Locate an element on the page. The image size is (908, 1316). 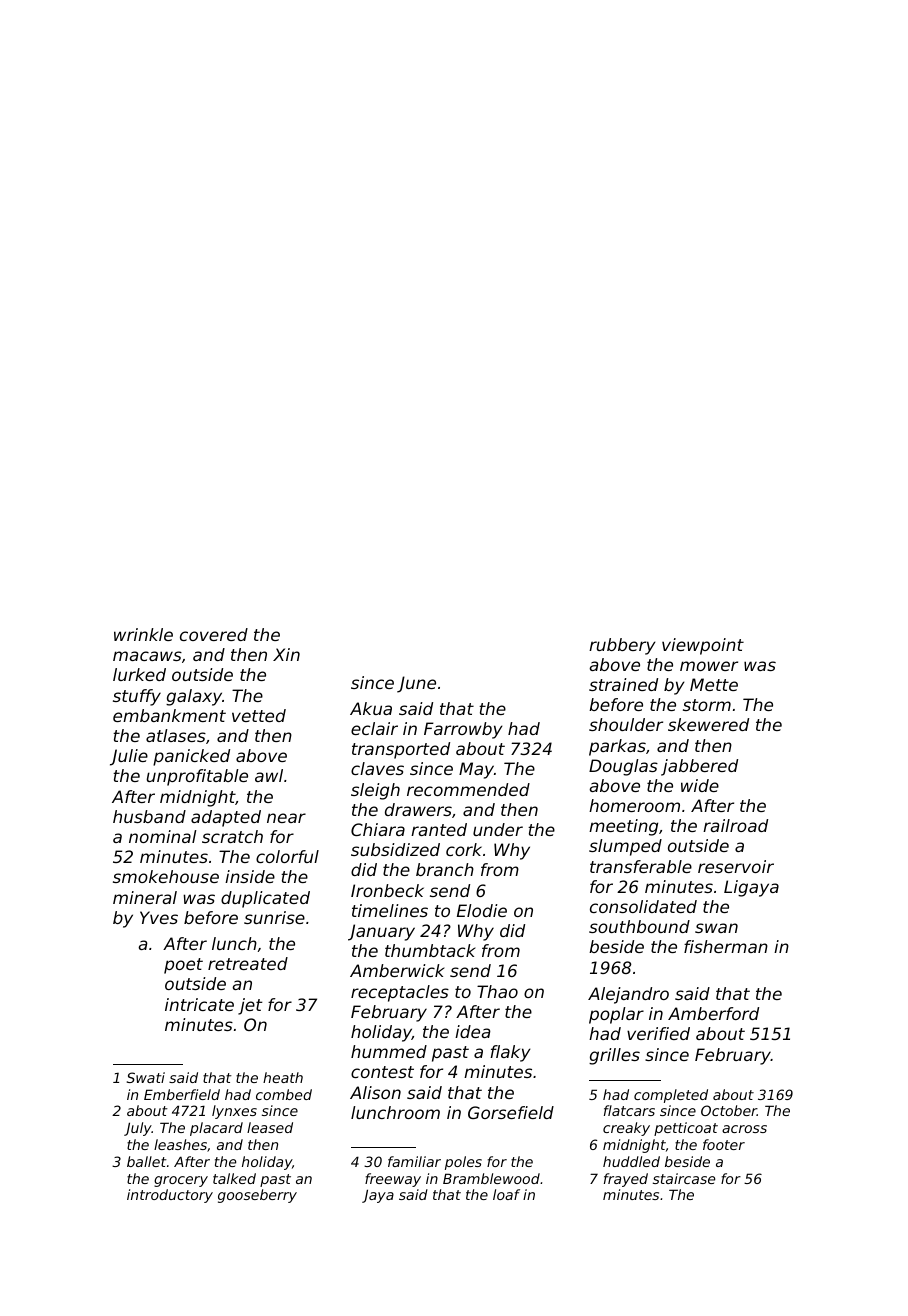
Julie is located at coordinates (129, 757).
